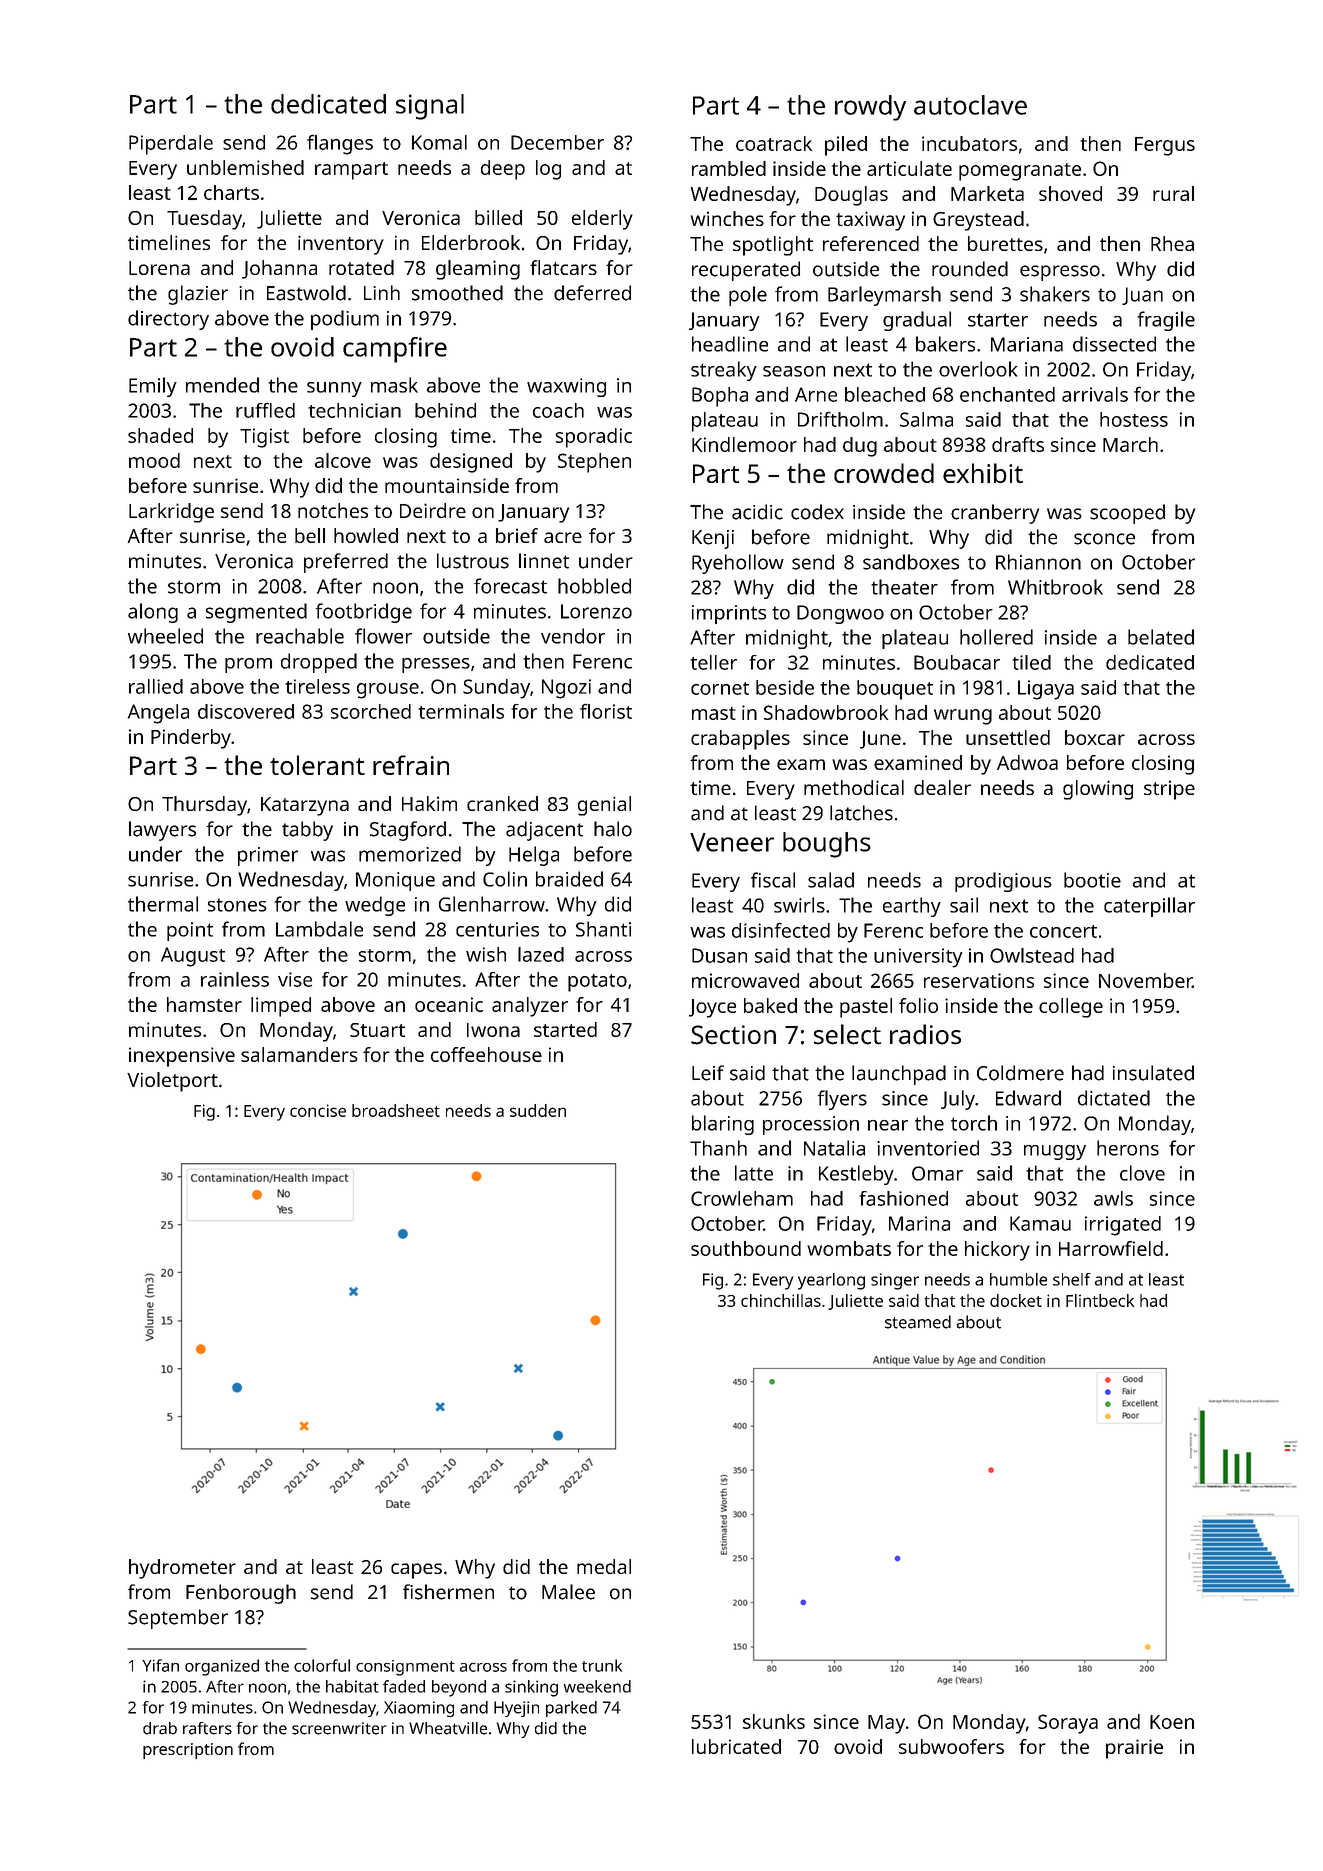 This screenshot has height=1871, width=1323. What do you see at coordinates (340, 144) in the screenshot?
I see `flanges` at bounding box center [340, 144].
